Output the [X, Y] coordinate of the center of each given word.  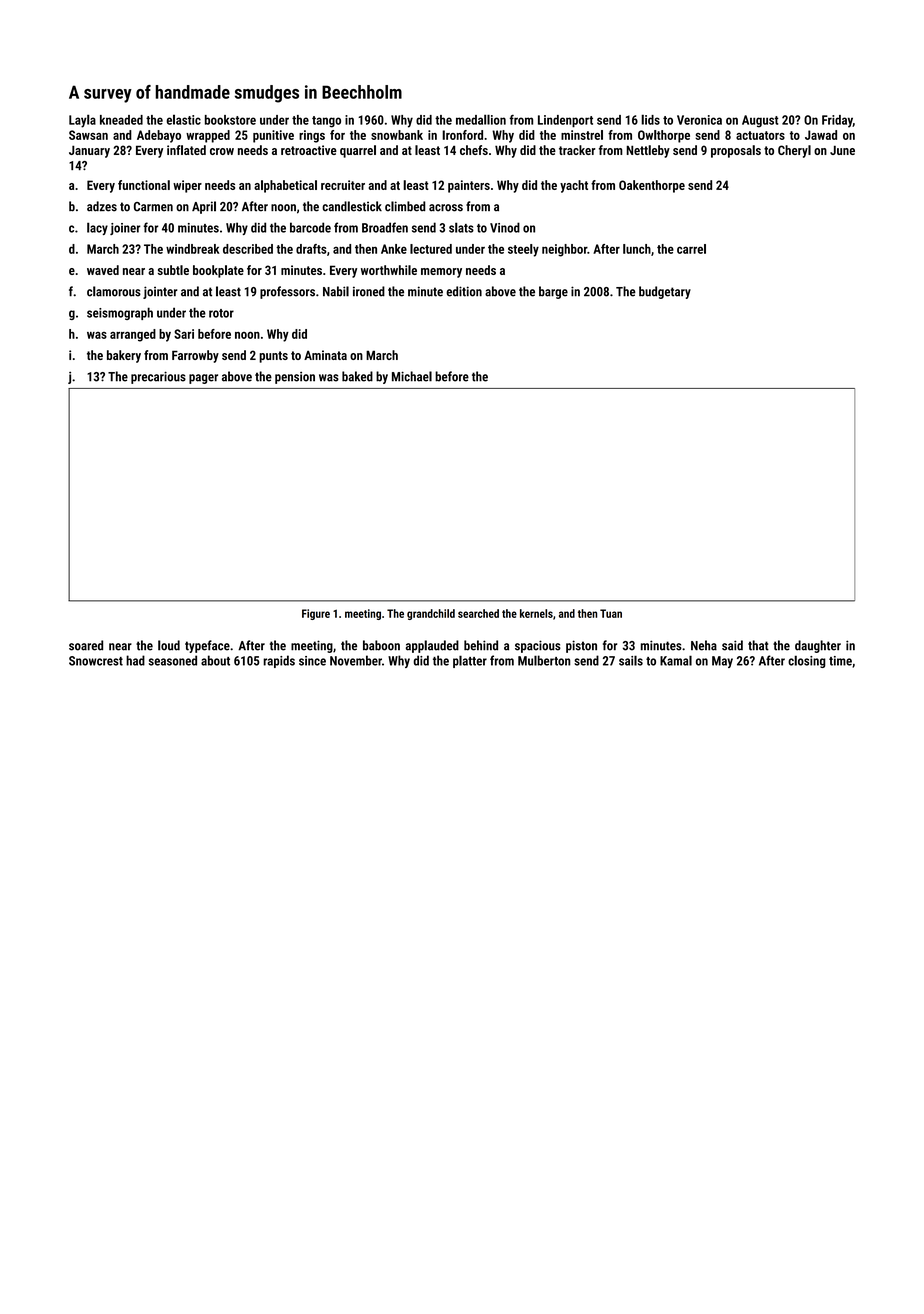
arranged [133, 335]
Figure [316, 614]
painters [469, 186]
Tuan [611, 613]
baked [357, 376]
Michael [412, 376]
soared [86, 645]
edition [464, 291]
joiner [125, 229]
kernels [536, 613]
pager [203, 379]
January [89, 151]
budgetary [665, 292]
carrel [691, 249]
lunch [637, 249]
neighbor [564, 250]
